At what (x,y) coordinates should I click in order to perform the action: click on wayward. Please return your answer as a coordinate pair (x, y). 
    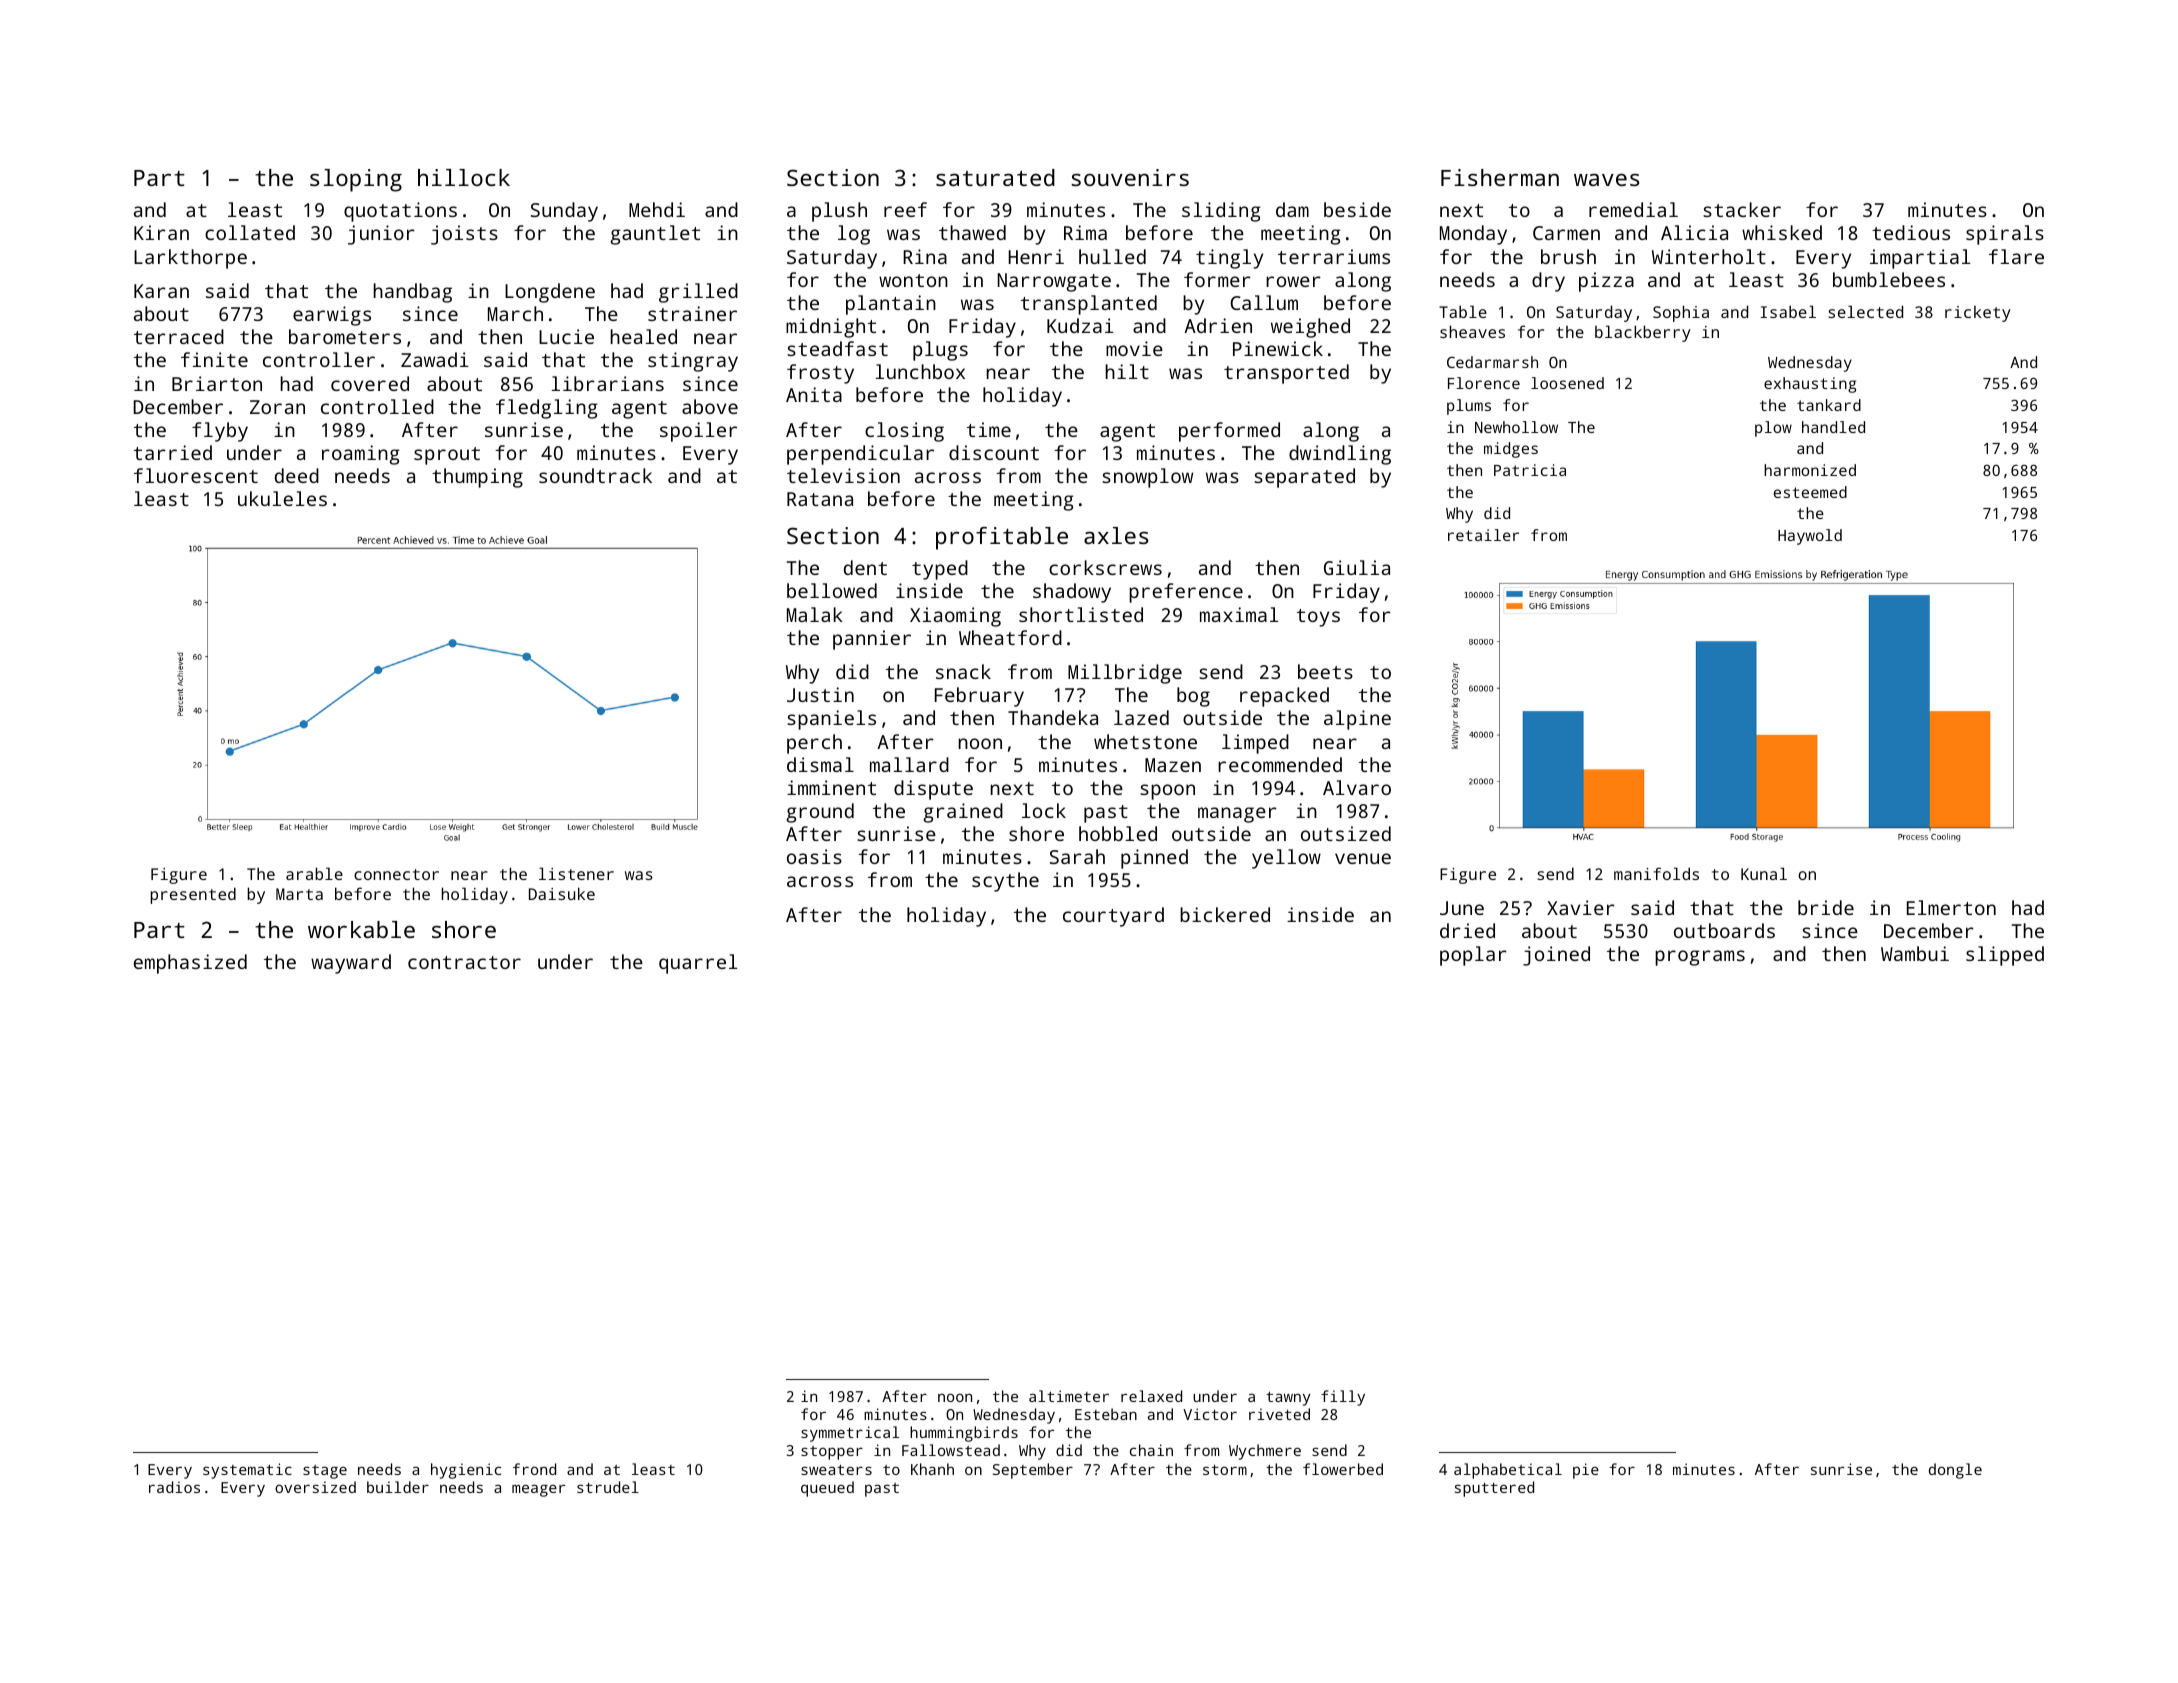
    Looking at the image, I should click on (351, 964).
